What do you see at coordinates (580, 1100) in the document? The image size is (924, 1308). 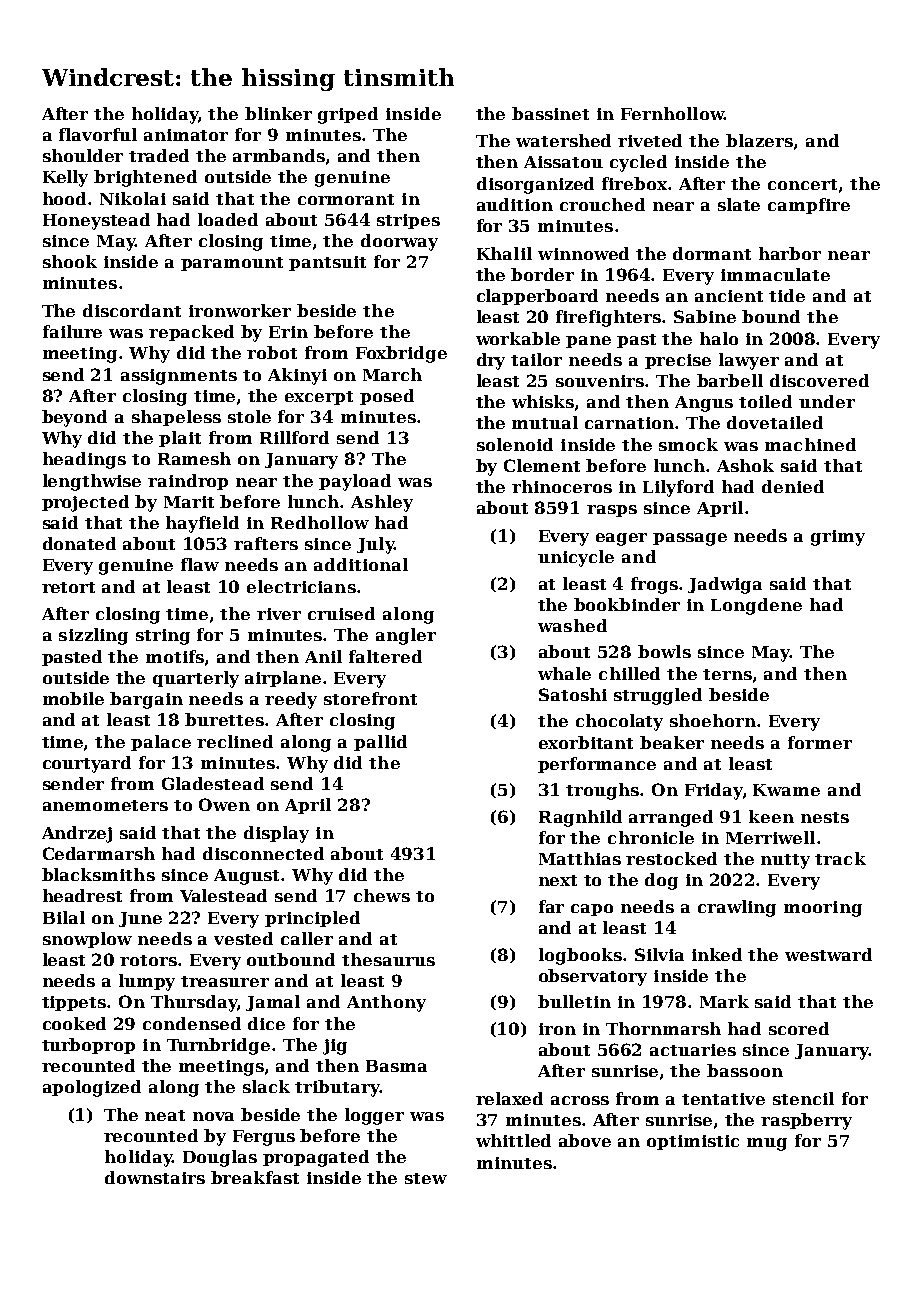 I see `across` at bounding box center [580, 1100].
